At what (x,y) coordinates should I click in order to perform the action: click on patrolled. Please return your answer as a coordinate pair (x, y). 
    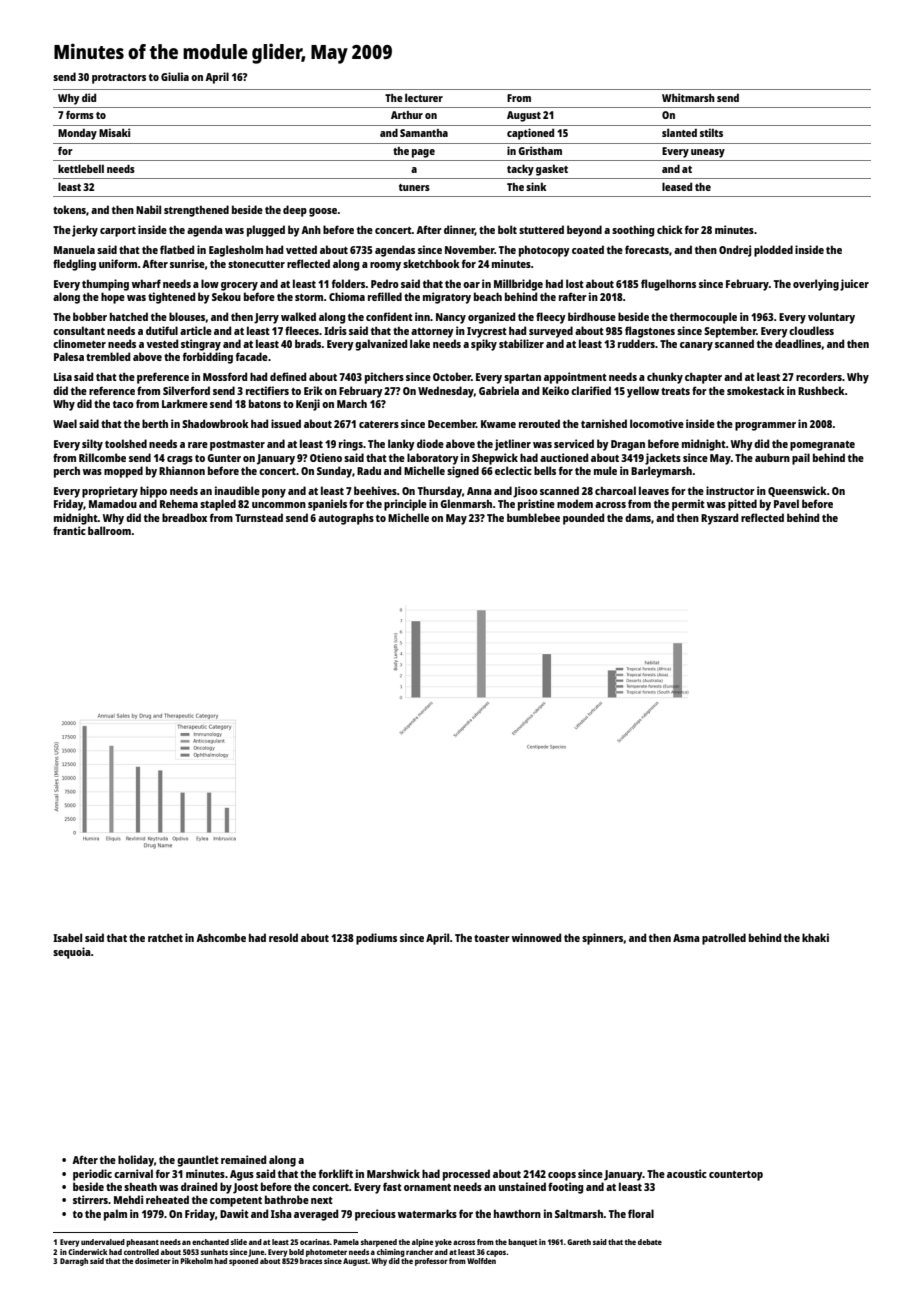
    Looking at the image, I should click on (724, 939).
